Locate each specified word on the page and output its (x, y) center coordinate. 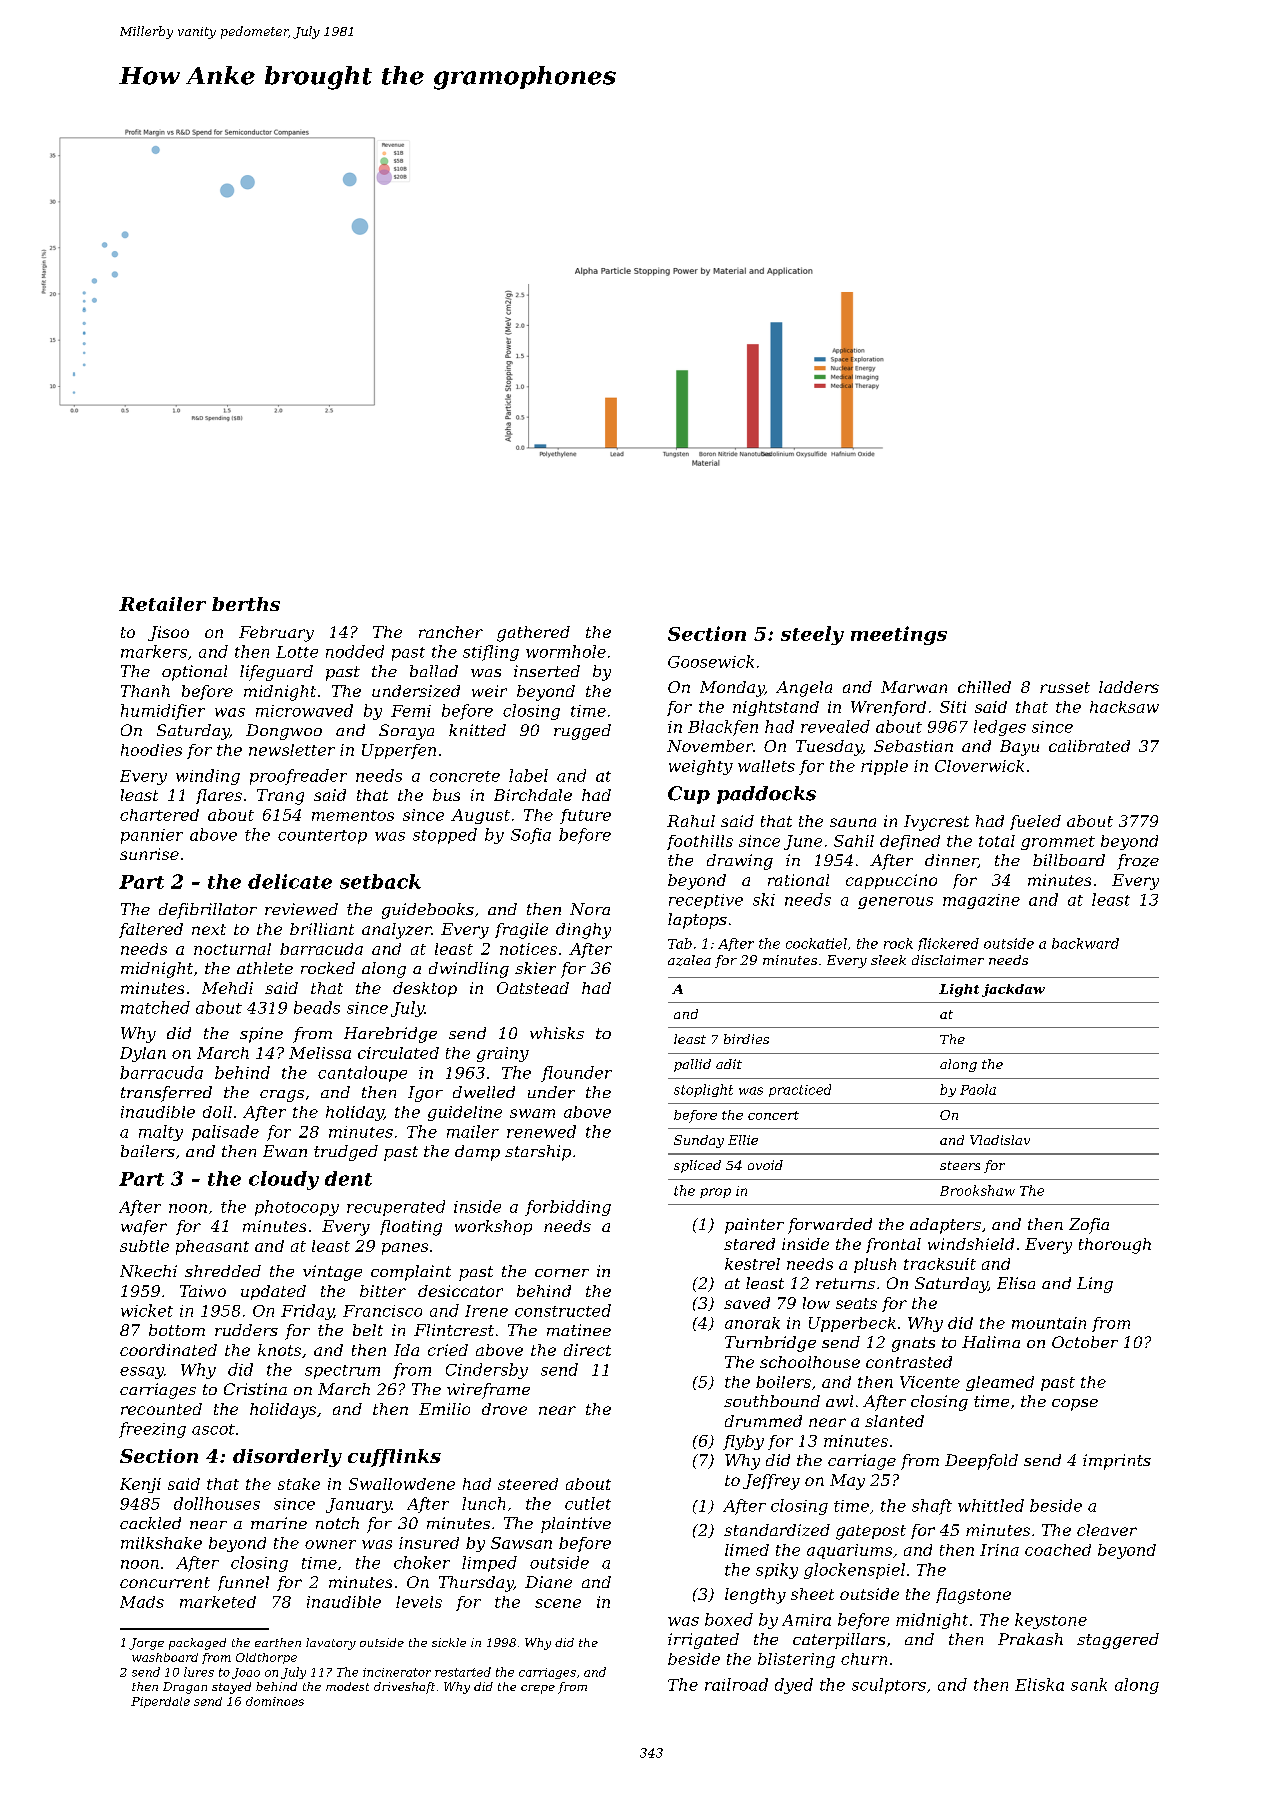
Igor (425, 1094)
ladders (1129, 687)
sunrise (149, 854)
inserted (547, 671)
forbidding (568, 1208)
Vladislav (1000, 1140)
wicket (147, 1310)
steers (960, 1165)
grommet (1058, 843)
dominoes (275, 1701)
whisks (557, 1033)
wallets (766, 766)
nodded (355, 651)
